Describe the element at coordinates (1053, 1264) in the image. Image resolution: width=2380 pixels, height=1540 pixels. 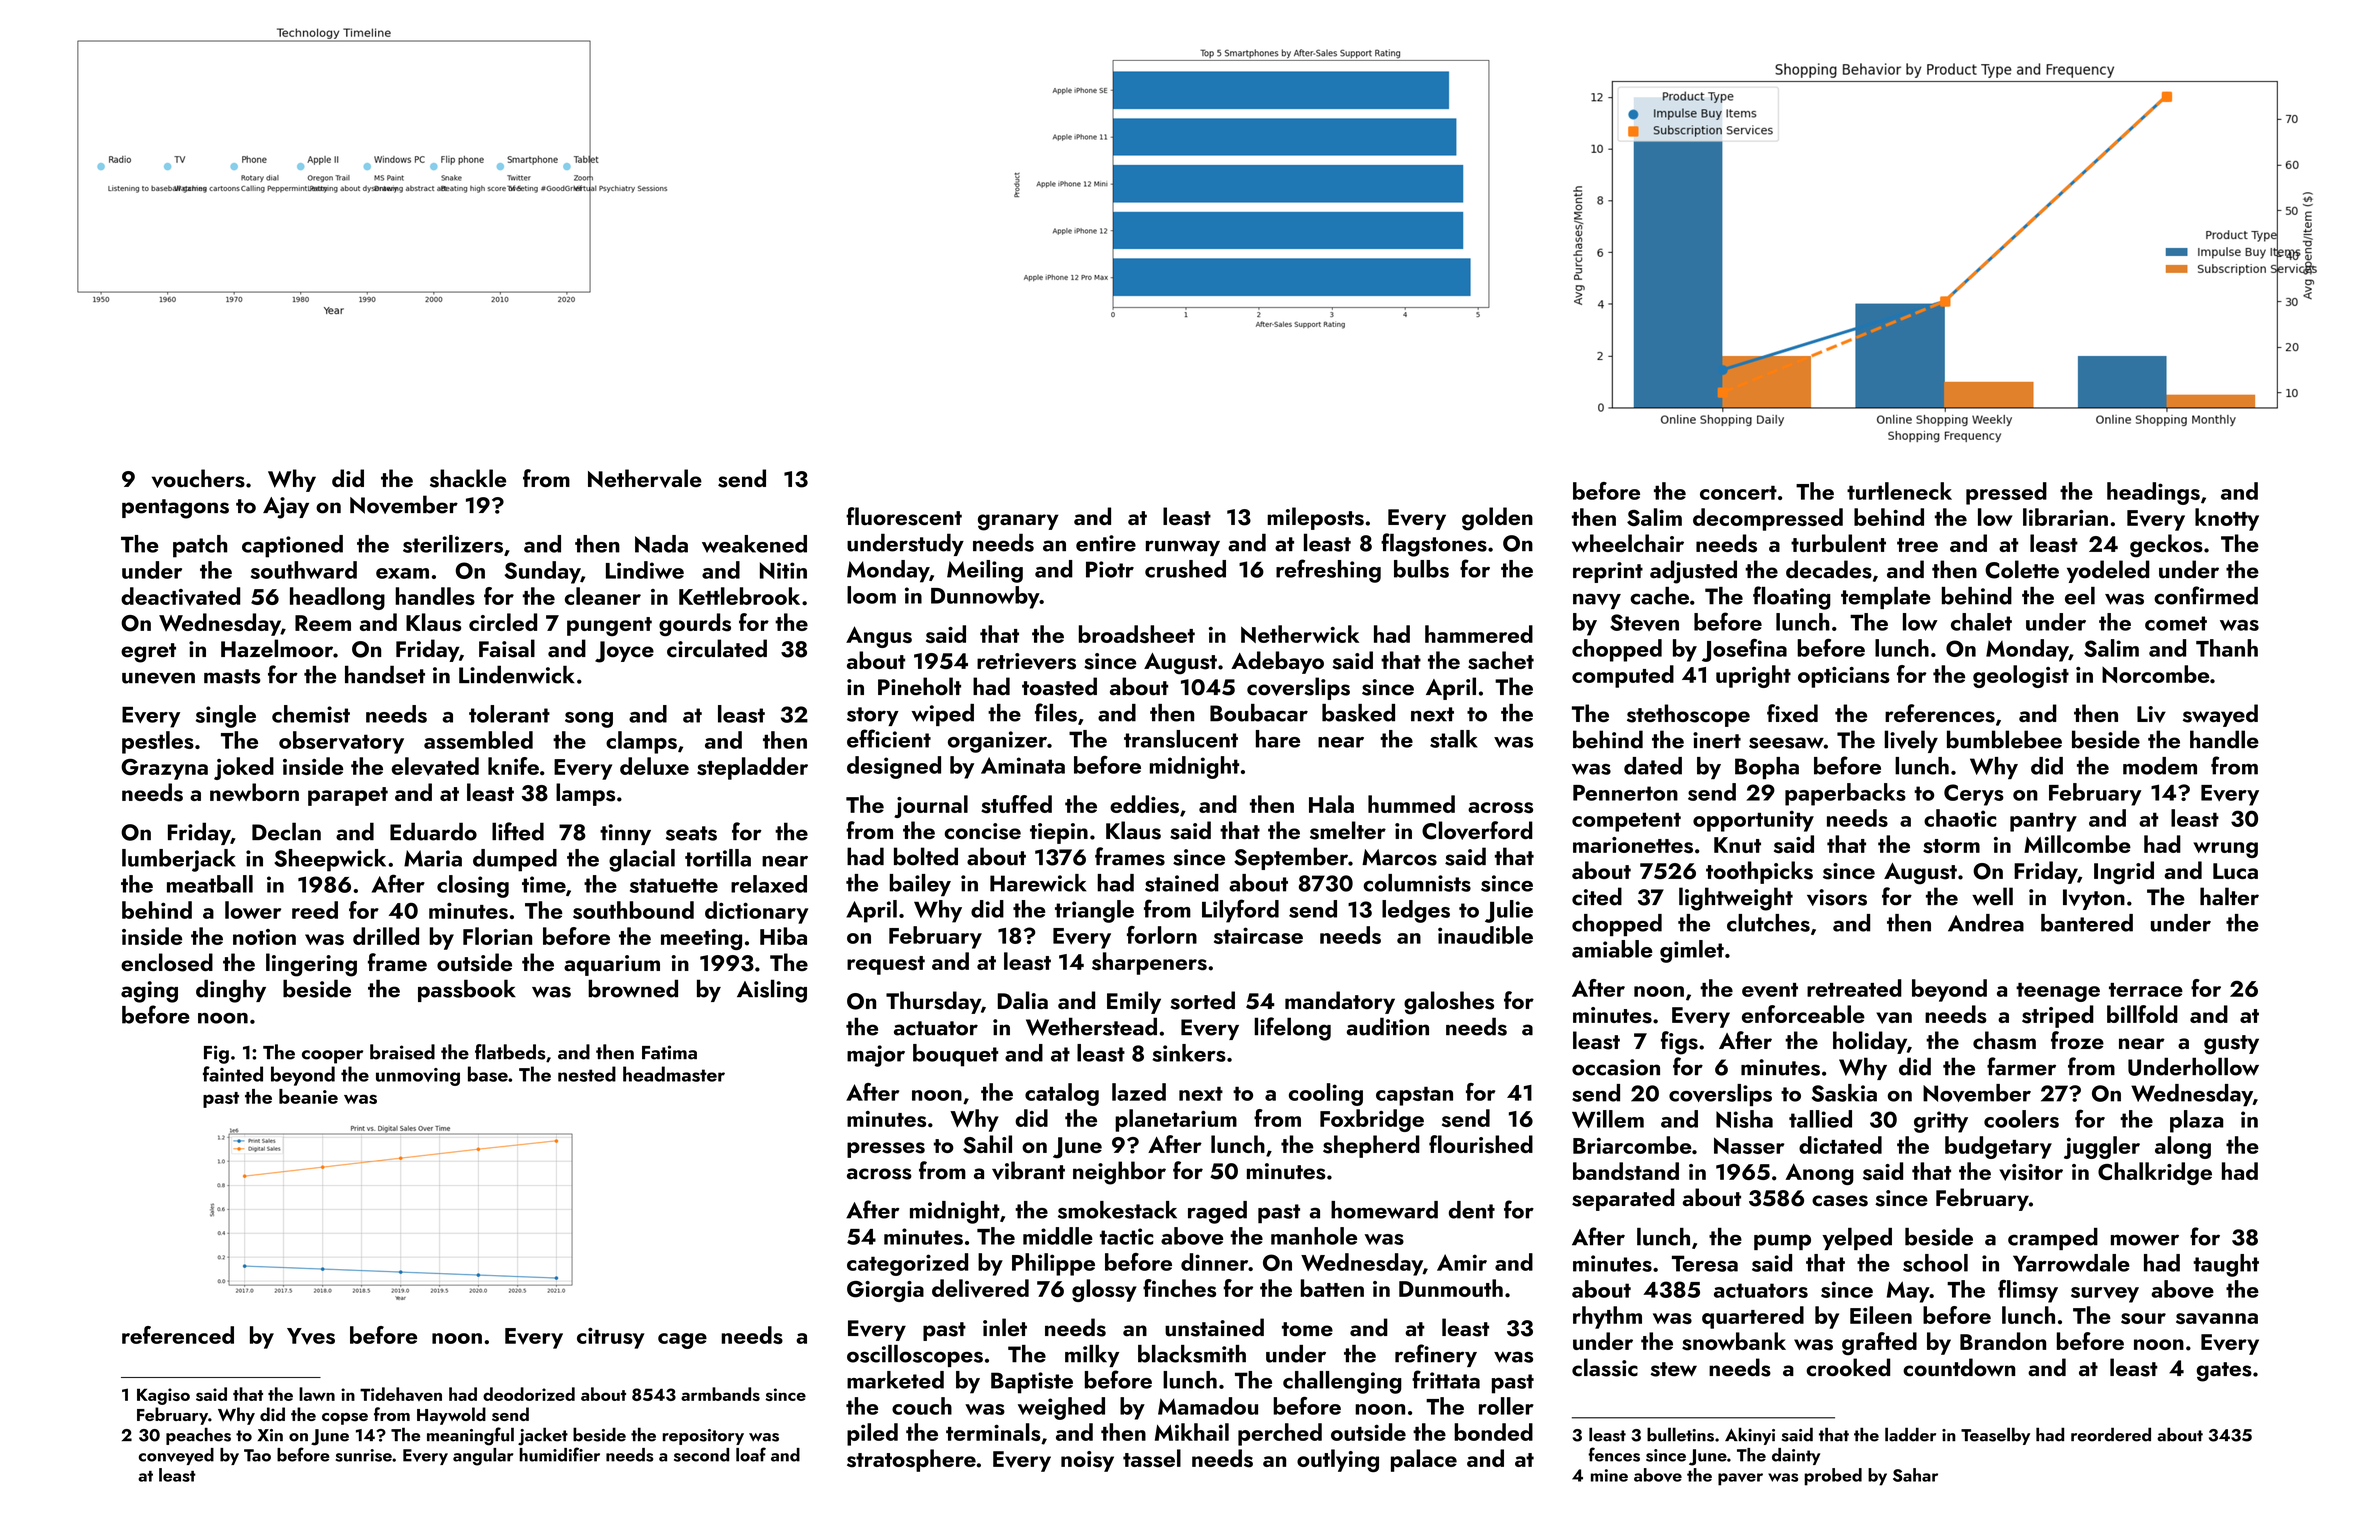
I see `Philippe` at that location.
